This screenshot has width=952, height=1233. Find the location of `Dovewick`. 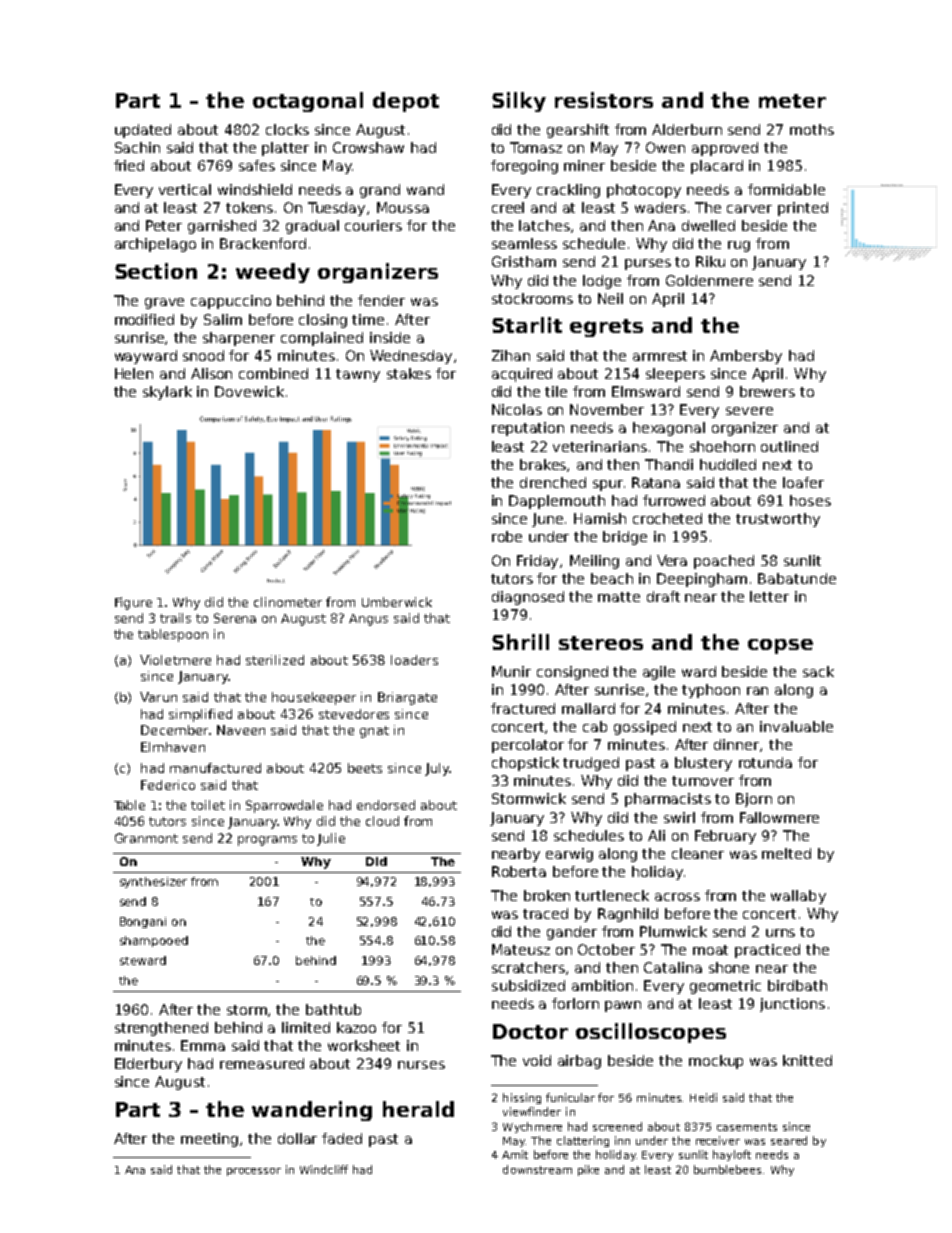

Dovewick is located at coordinates (249, 391).
